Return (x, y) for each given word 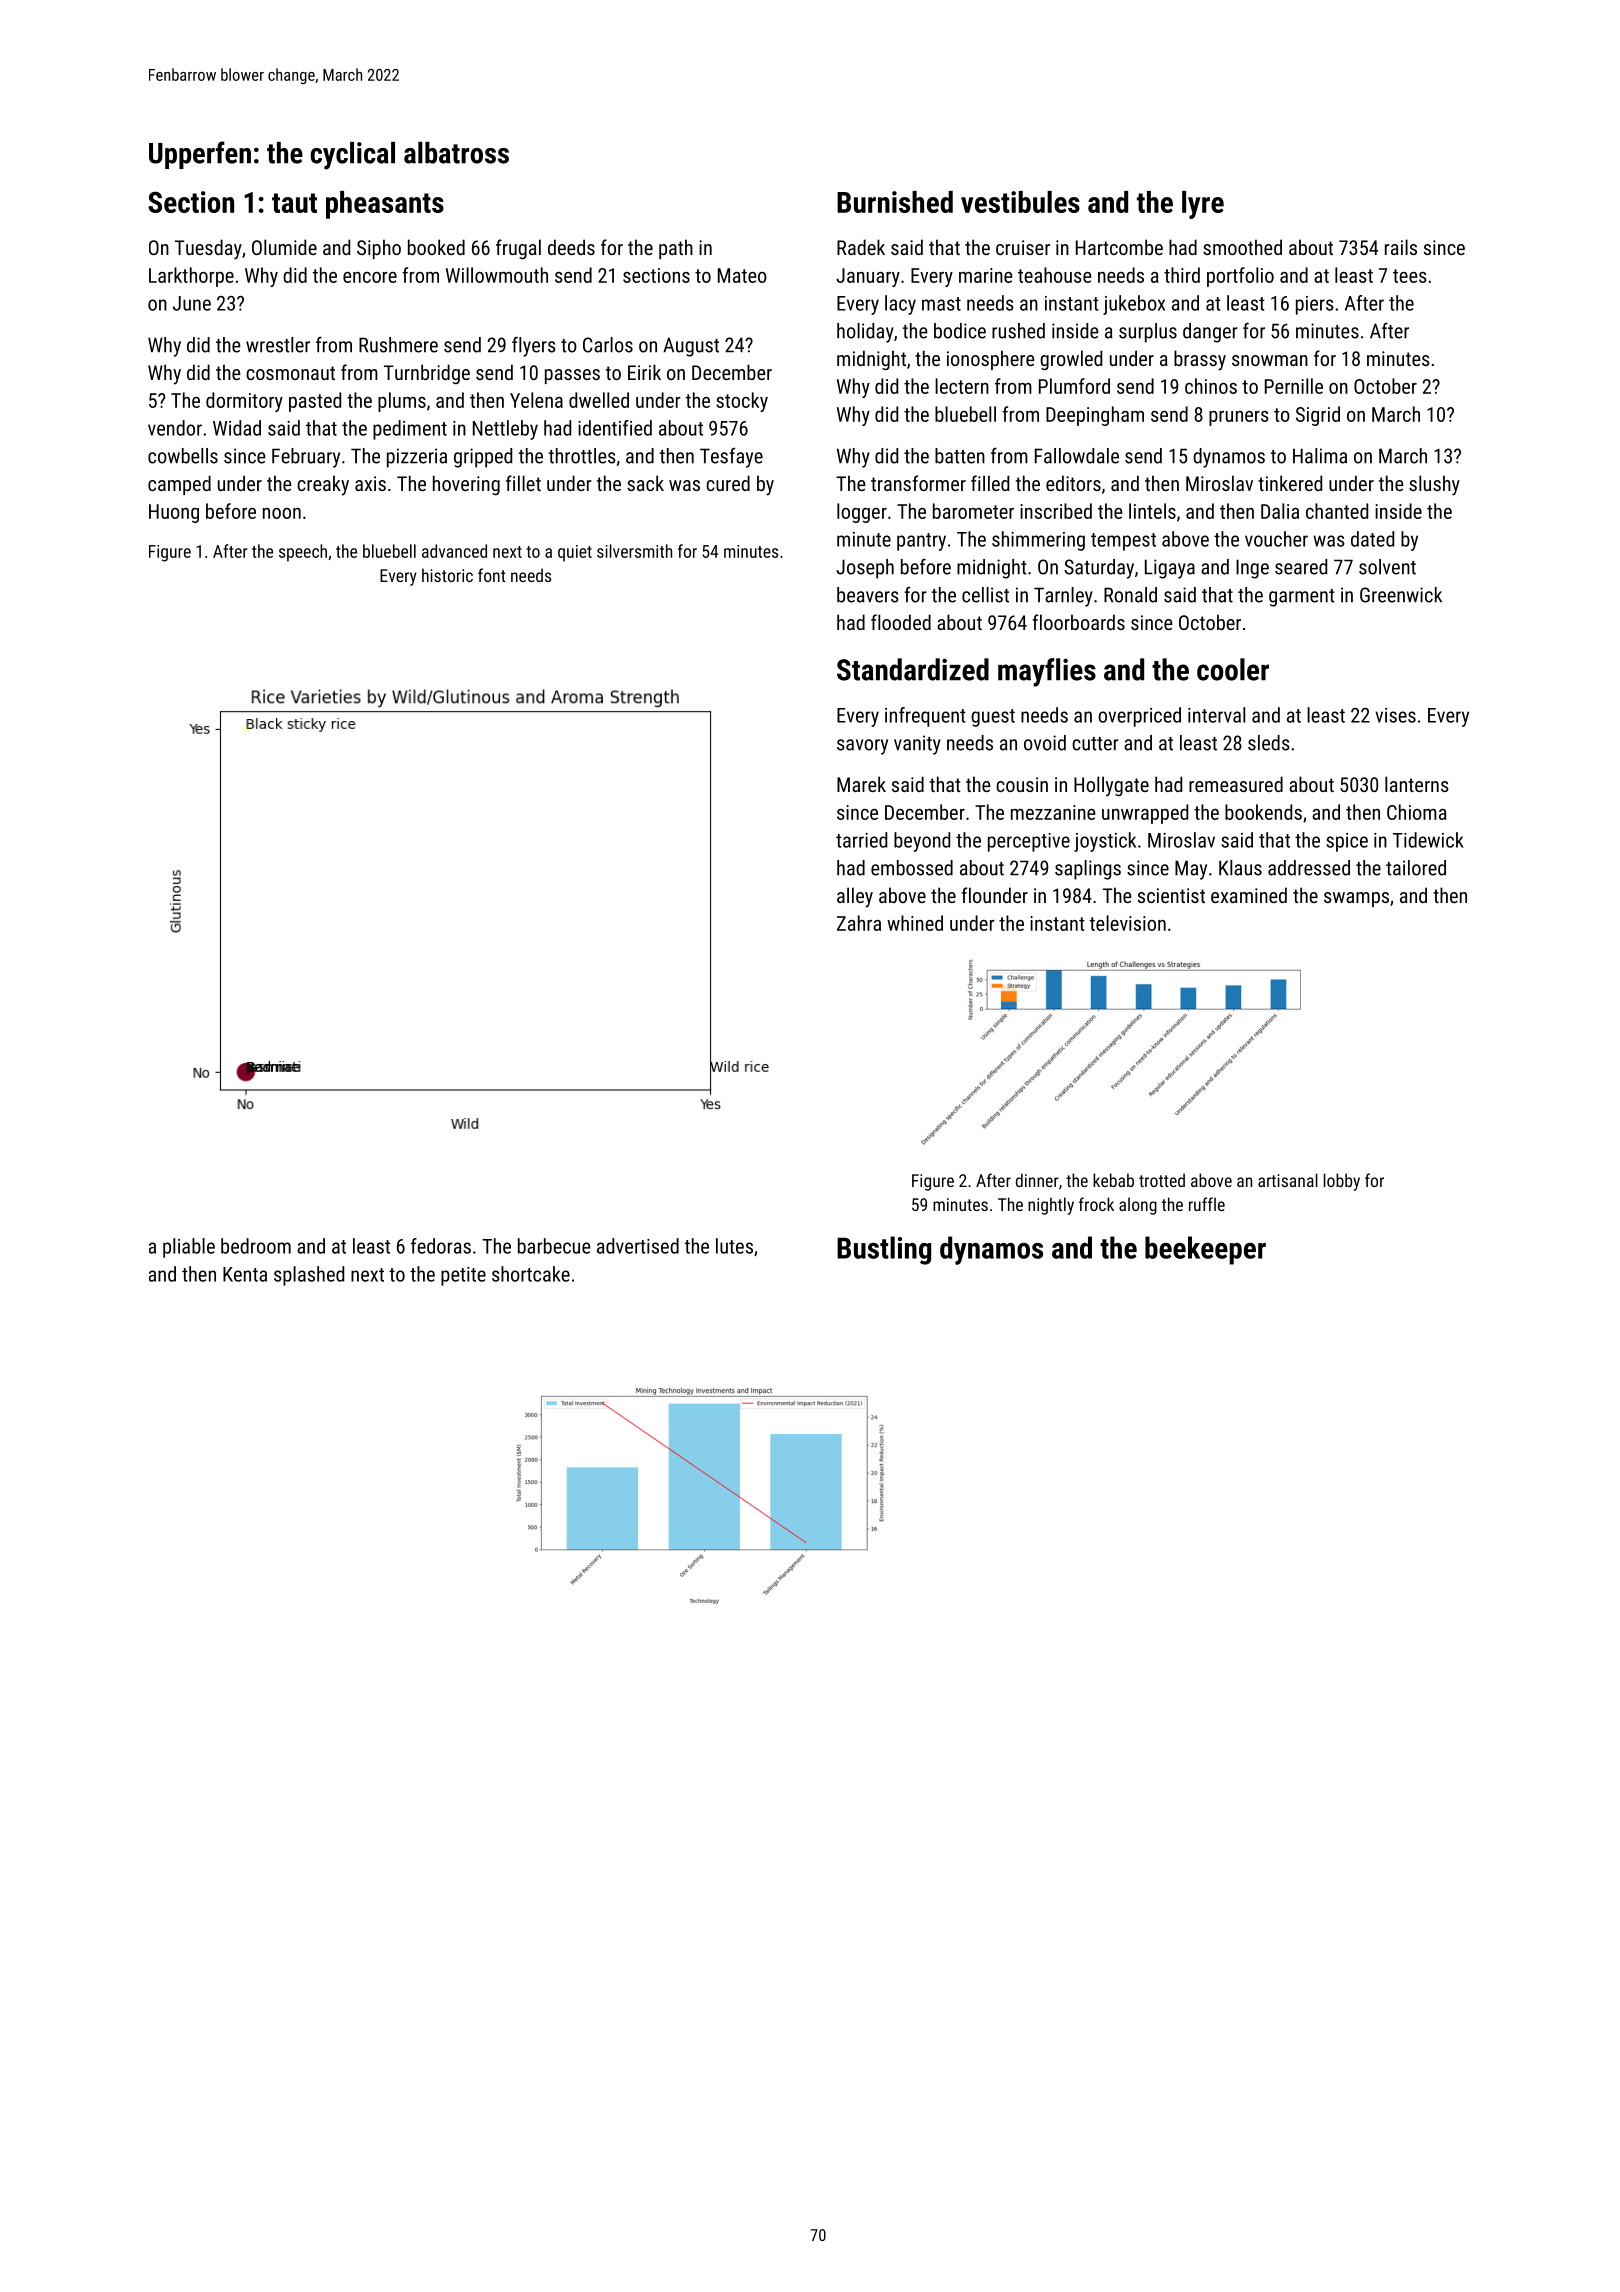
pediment (410, 430)
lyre (1203, 205)
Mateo (742, 275)
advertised (638, 1246)
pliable (189, 1248)
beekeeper (1205, 1250)
